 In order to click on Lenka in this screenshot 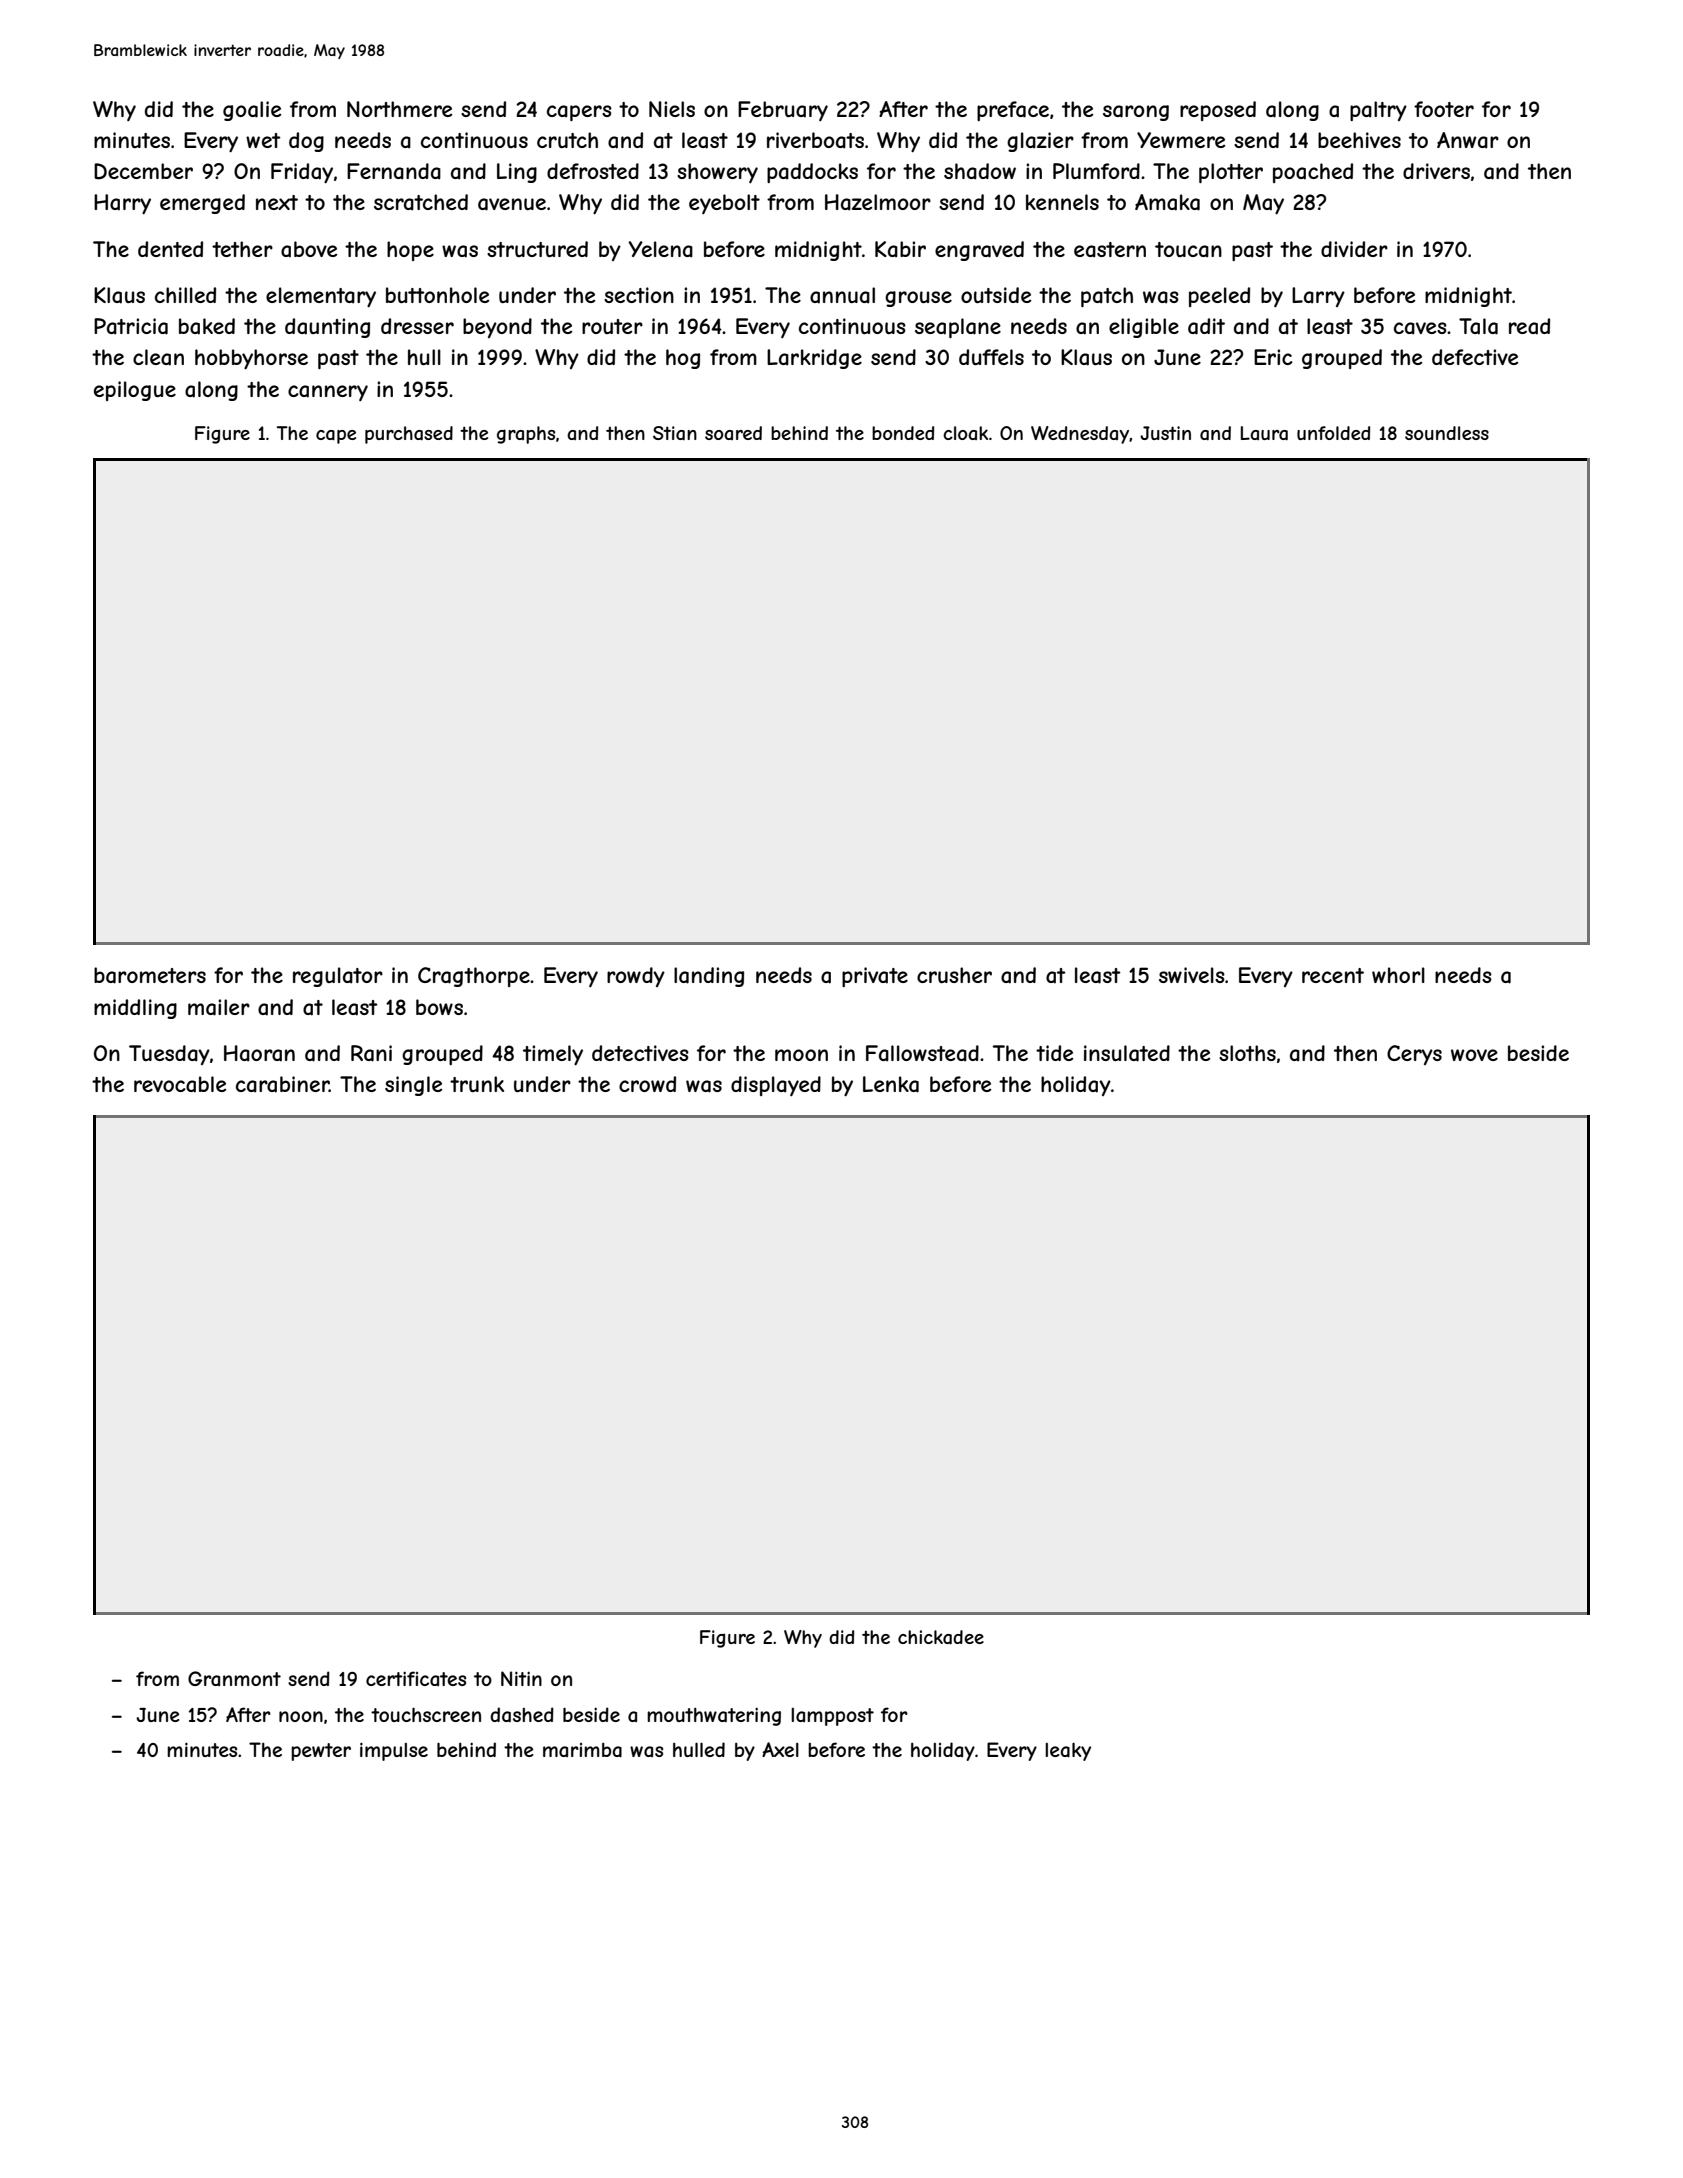, I will do `click(891, 1084)`.
